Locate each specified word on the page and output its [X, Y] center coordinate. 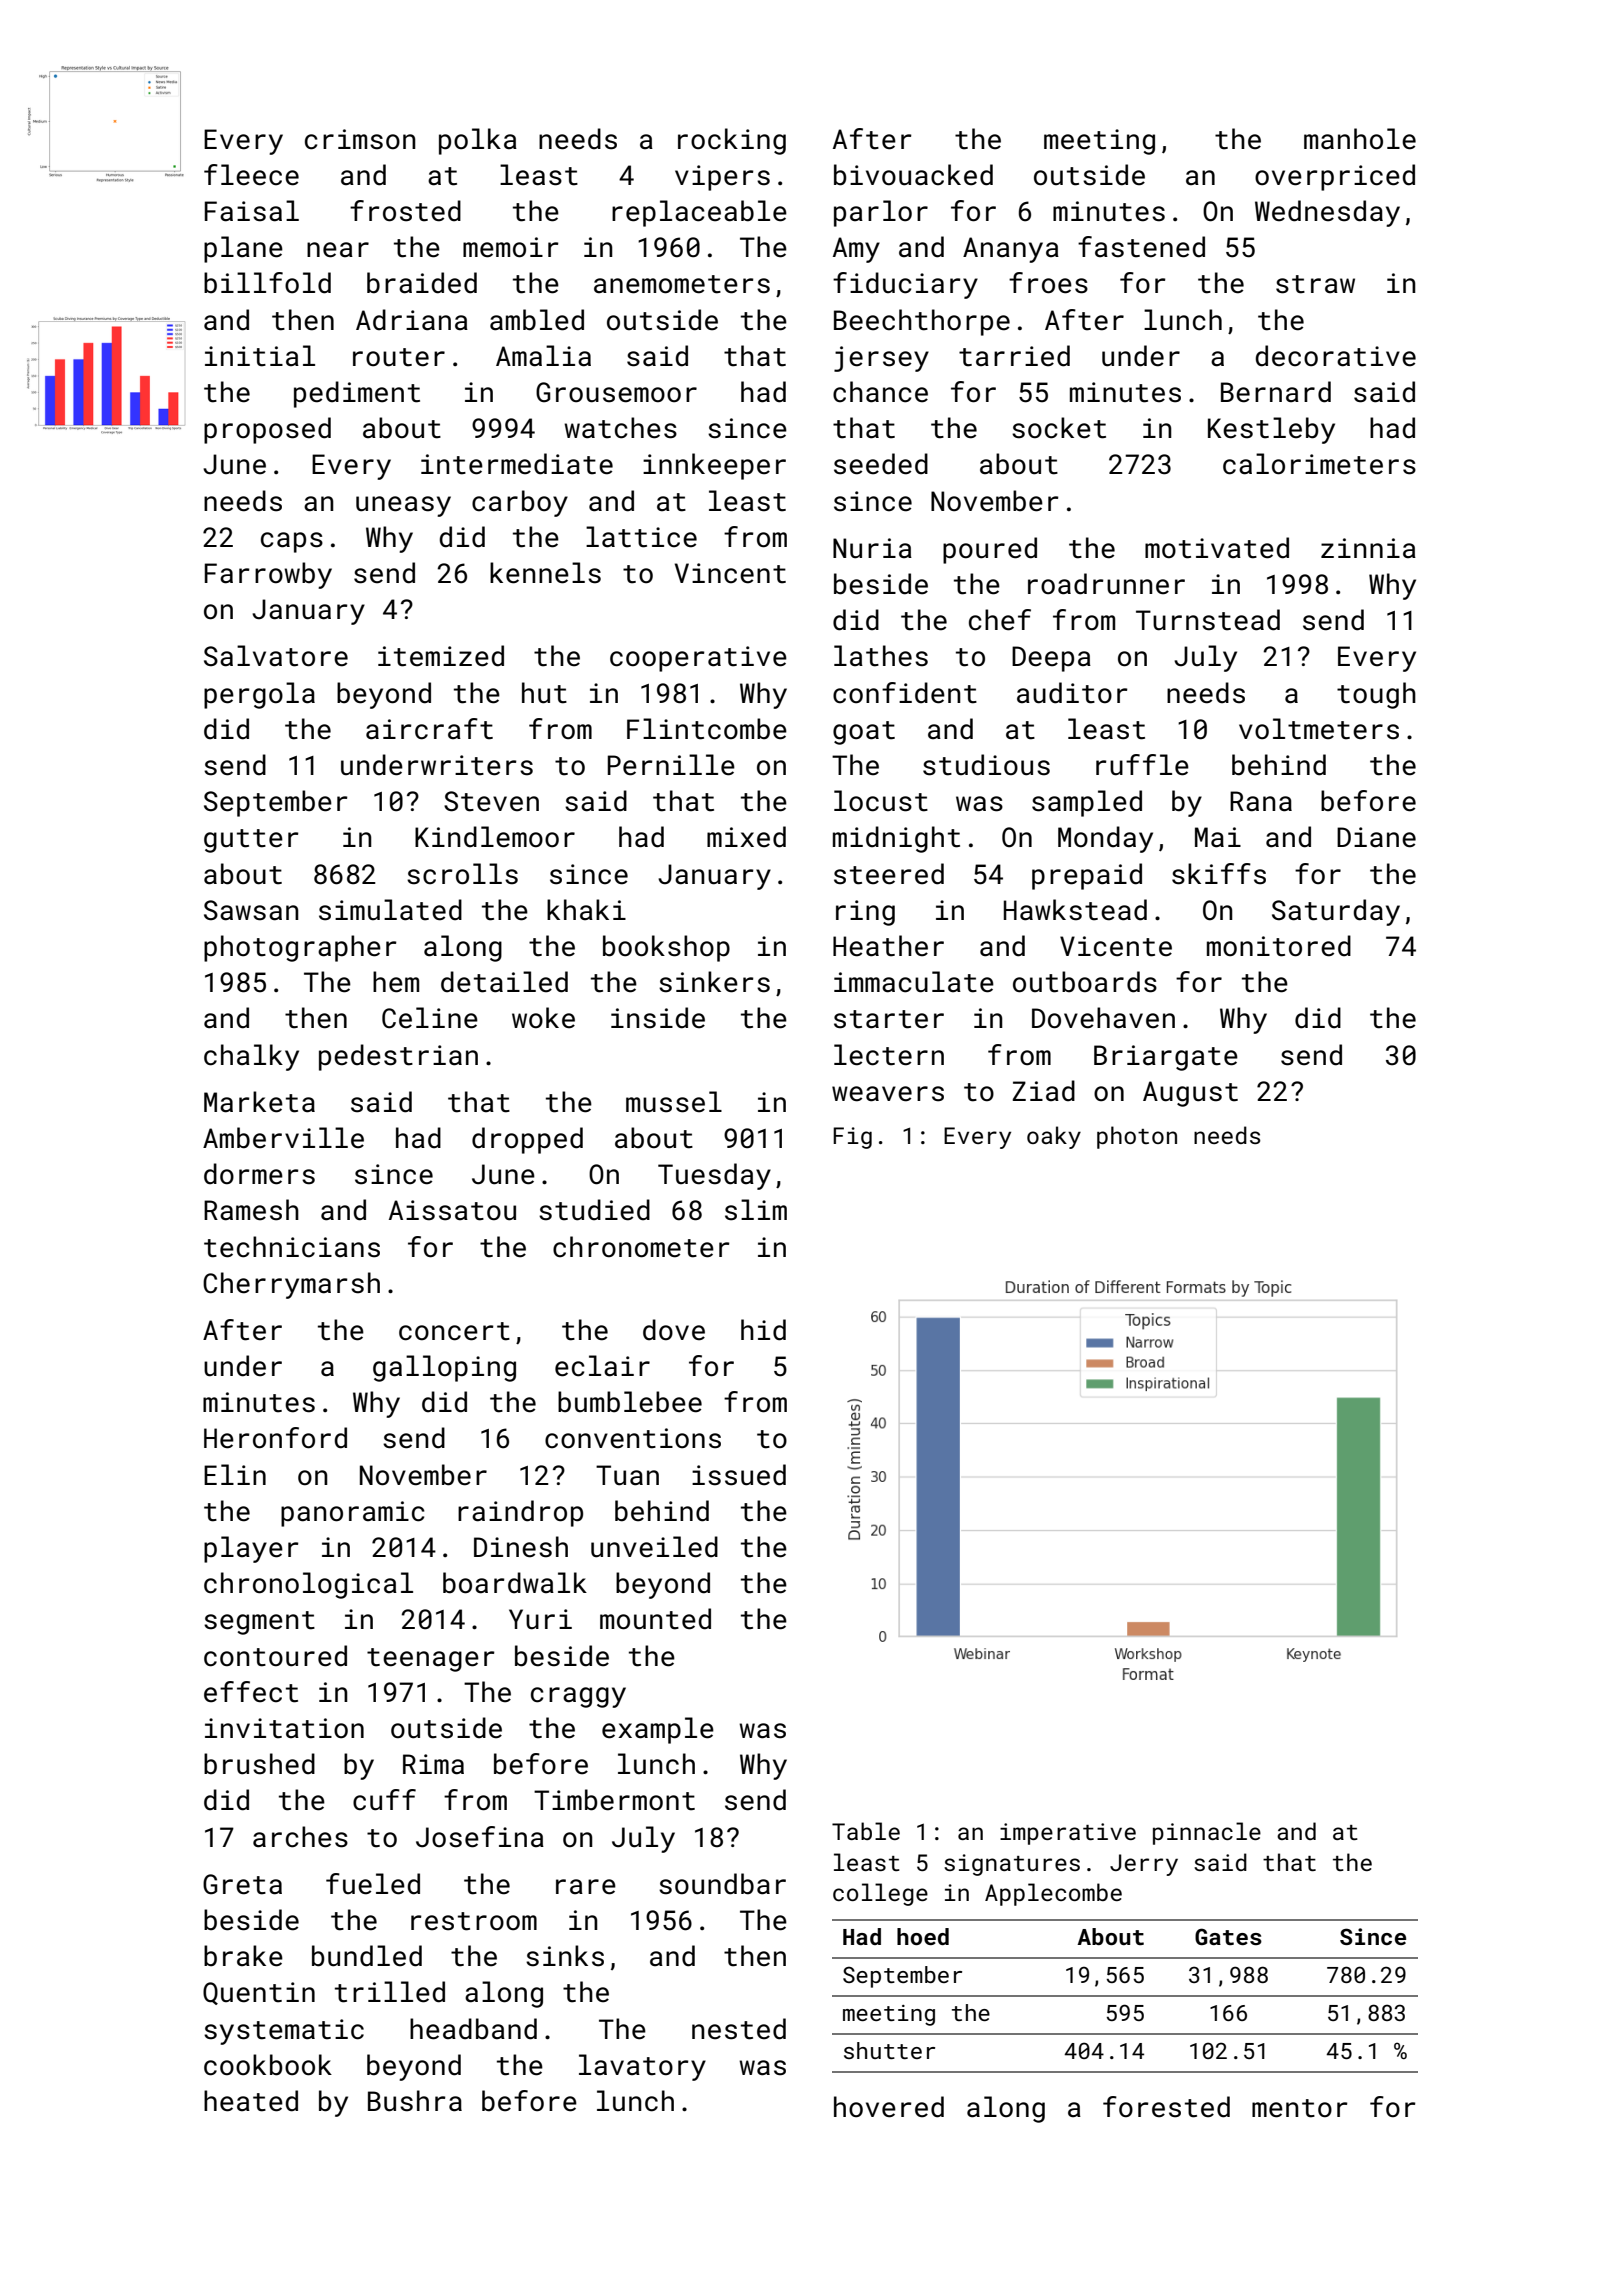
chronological [308, 1585]
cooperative [698, 659]
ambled [537, 320]
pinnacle [1207, 1833]
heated [251, 2101]
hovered [889, 2107]
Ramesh [251, 1210]
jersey [881, 359]
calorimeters [1319, 464]
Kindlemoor [495, 837]
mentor [1300, 2108]
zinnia [1368, 548]
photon [1137, 1137]
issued [739, 1475]
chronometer [641, 1247]
